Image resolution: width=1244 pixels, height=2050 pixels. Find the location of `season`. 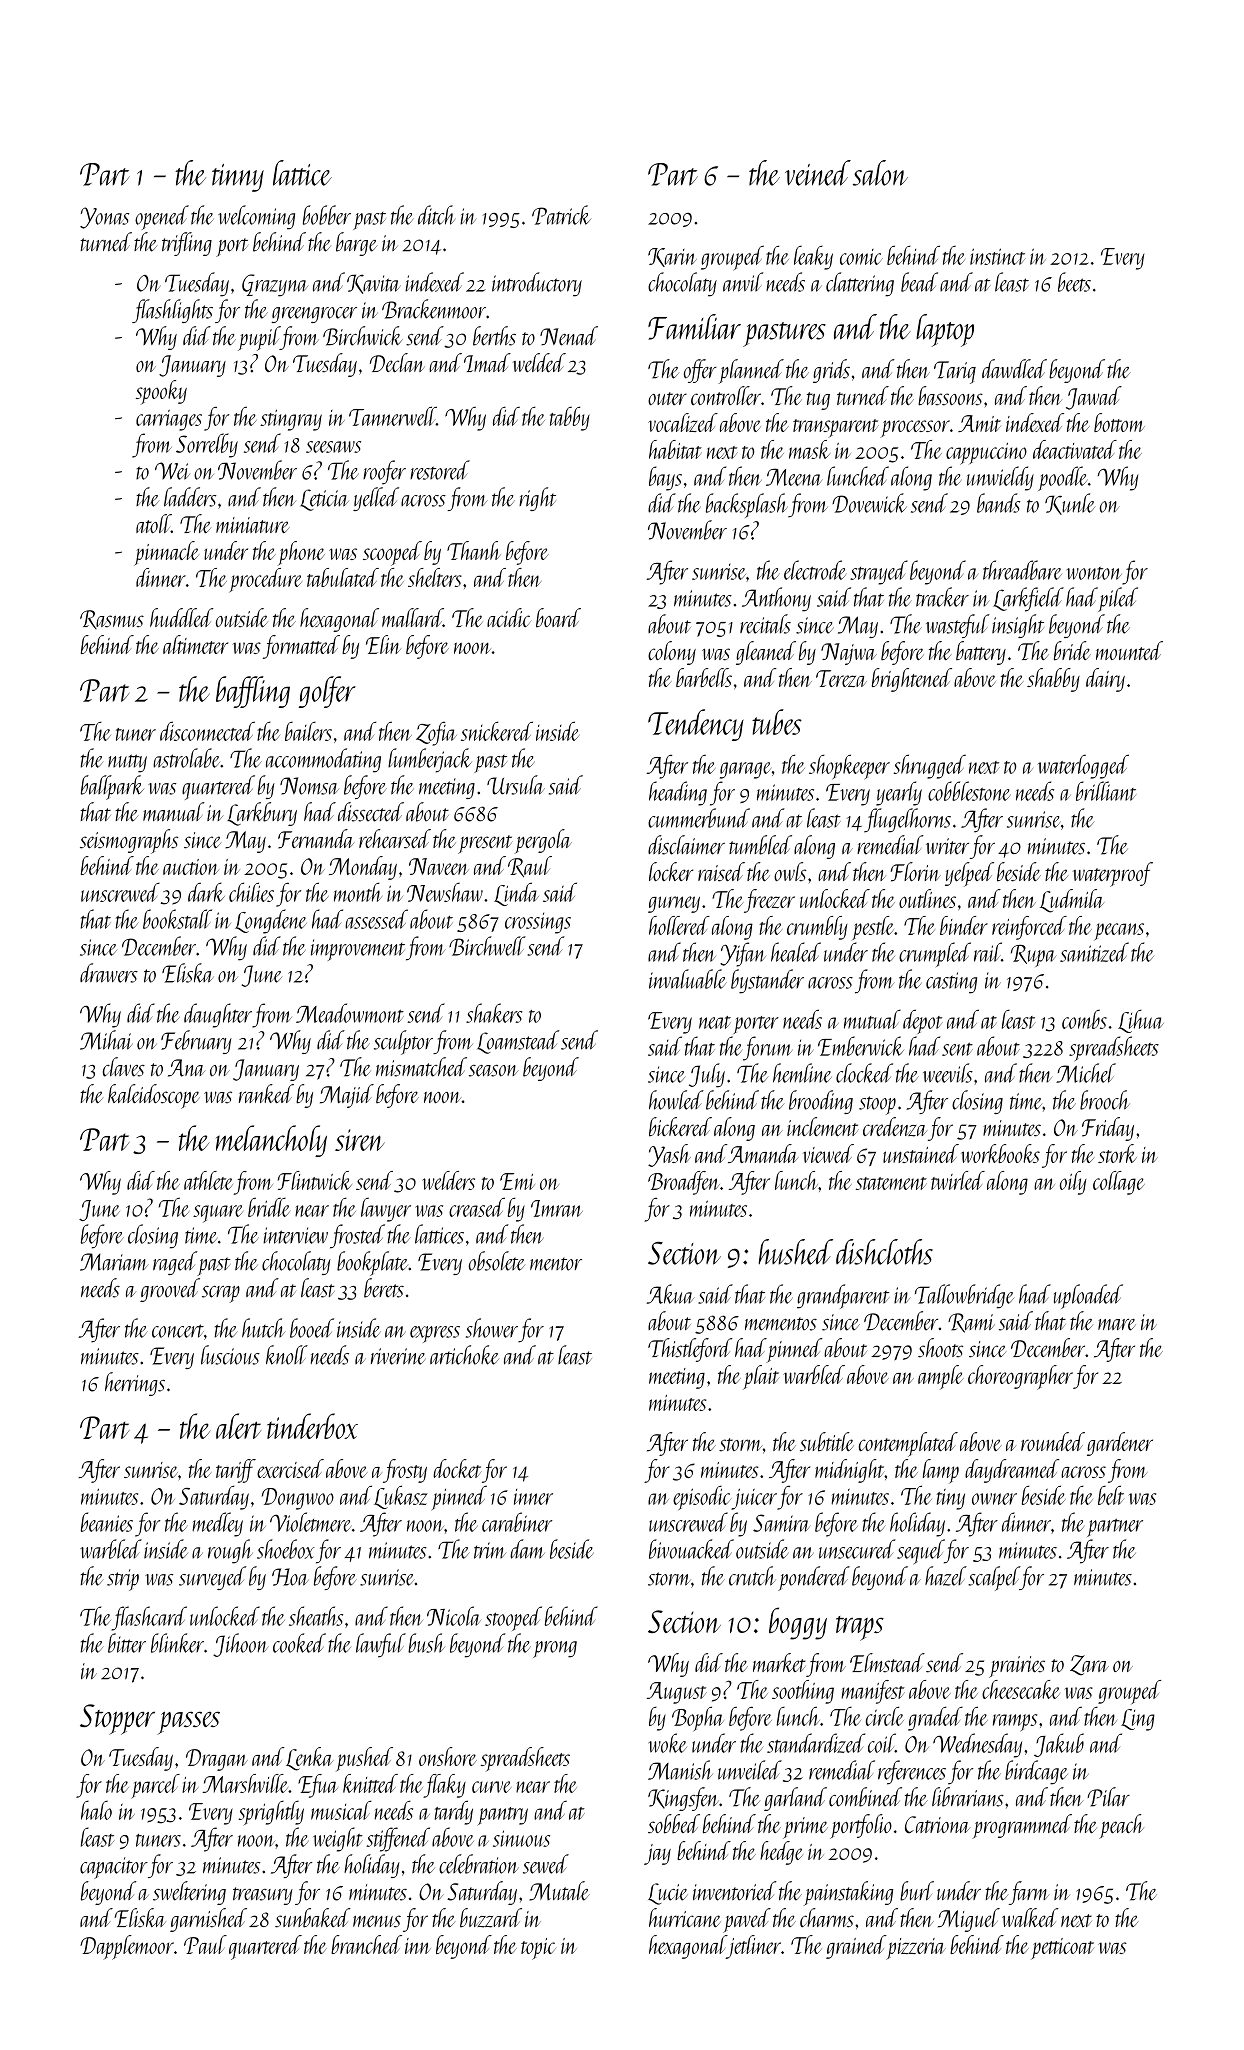

season is located at coordinates (494, 1071).
